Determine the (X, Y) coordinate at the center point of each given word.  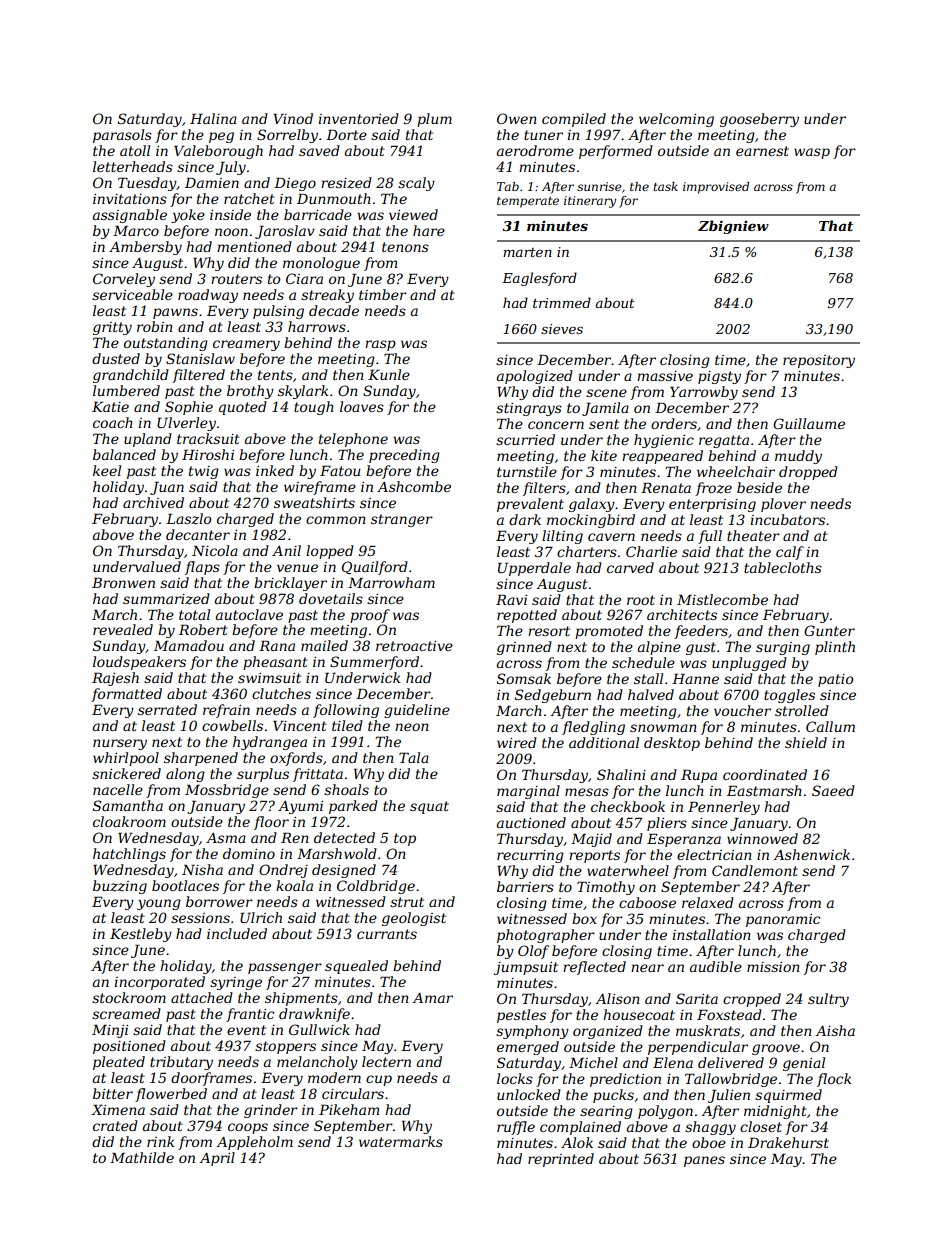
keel (107, 470)
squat (429, 807)
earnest (762, 151)
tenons (405, 247)
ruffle (516, 1128)
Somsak (524, 678)
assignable (130, 216)
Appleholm (254, 1143)
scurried (525, 439)
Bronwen (123, 582)
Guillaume (809, 423)
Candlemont (755, 870)
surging (783, 648)
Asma (226, 838)
